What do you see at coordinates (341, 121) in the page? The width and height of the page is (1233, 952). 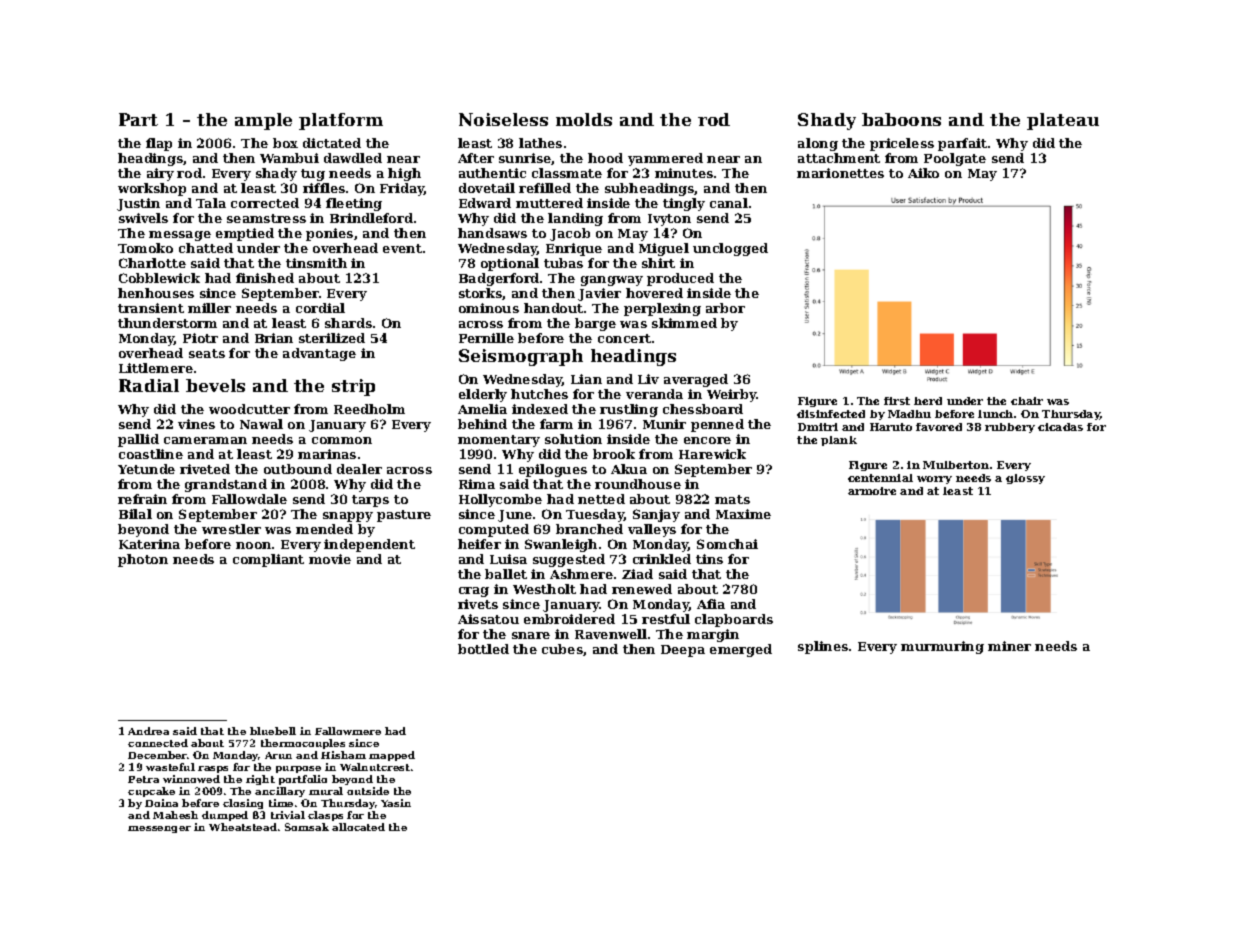 I see `platform` at bounding box center [341, 121].
